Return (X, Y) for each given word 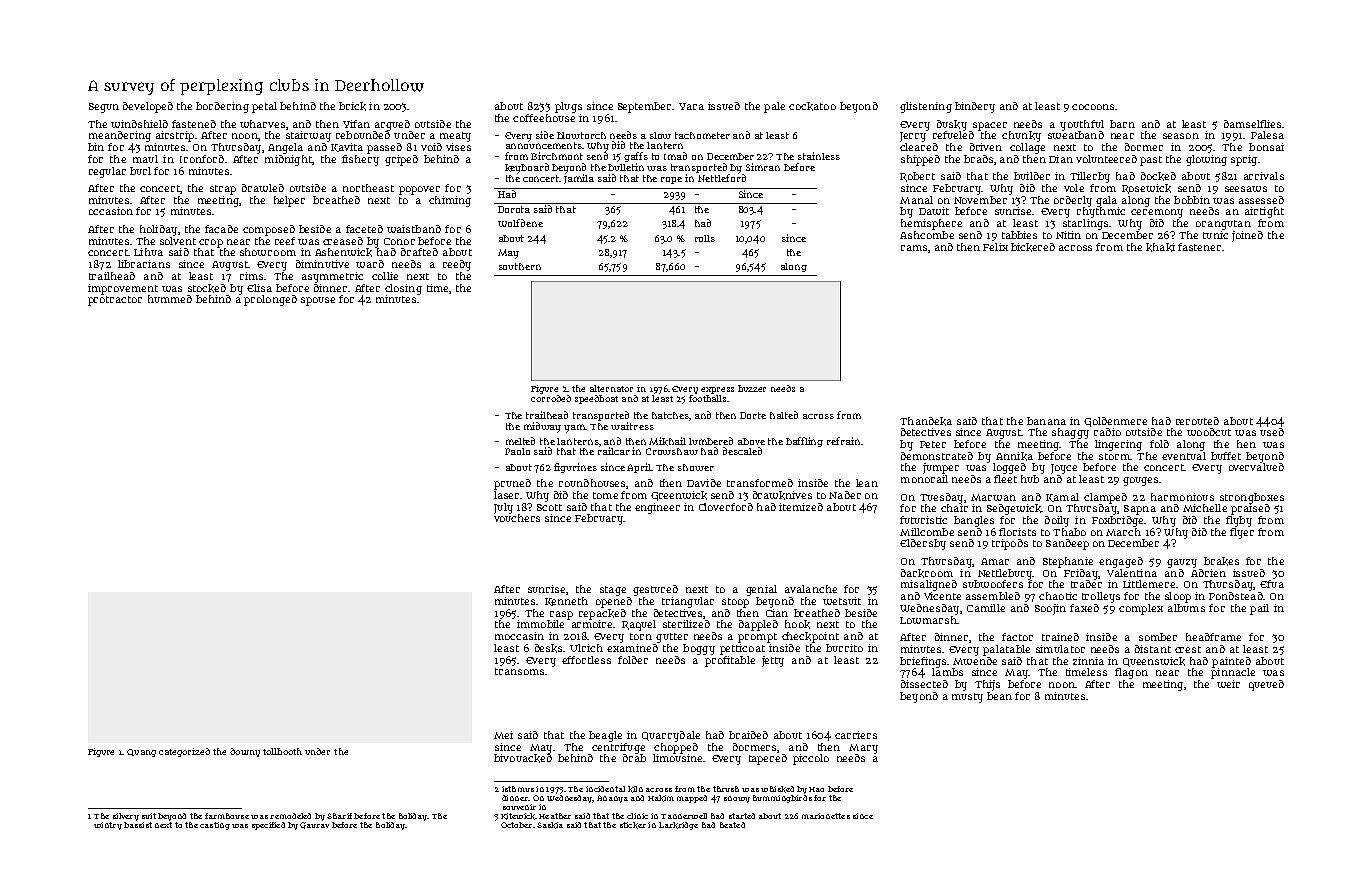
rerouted (1197, 421)
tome (605, 495)
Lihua (148, 252)
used (1272, 432)
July (503, 508)
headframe (1213, 637)
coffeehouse (544, 118)
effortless (586, 660)
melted (520, 441)
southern (520, 266)
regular (107, 172)
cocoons (1093, 107)
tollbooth (282, 751)
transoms (519, 671)
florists (1017, 532)
